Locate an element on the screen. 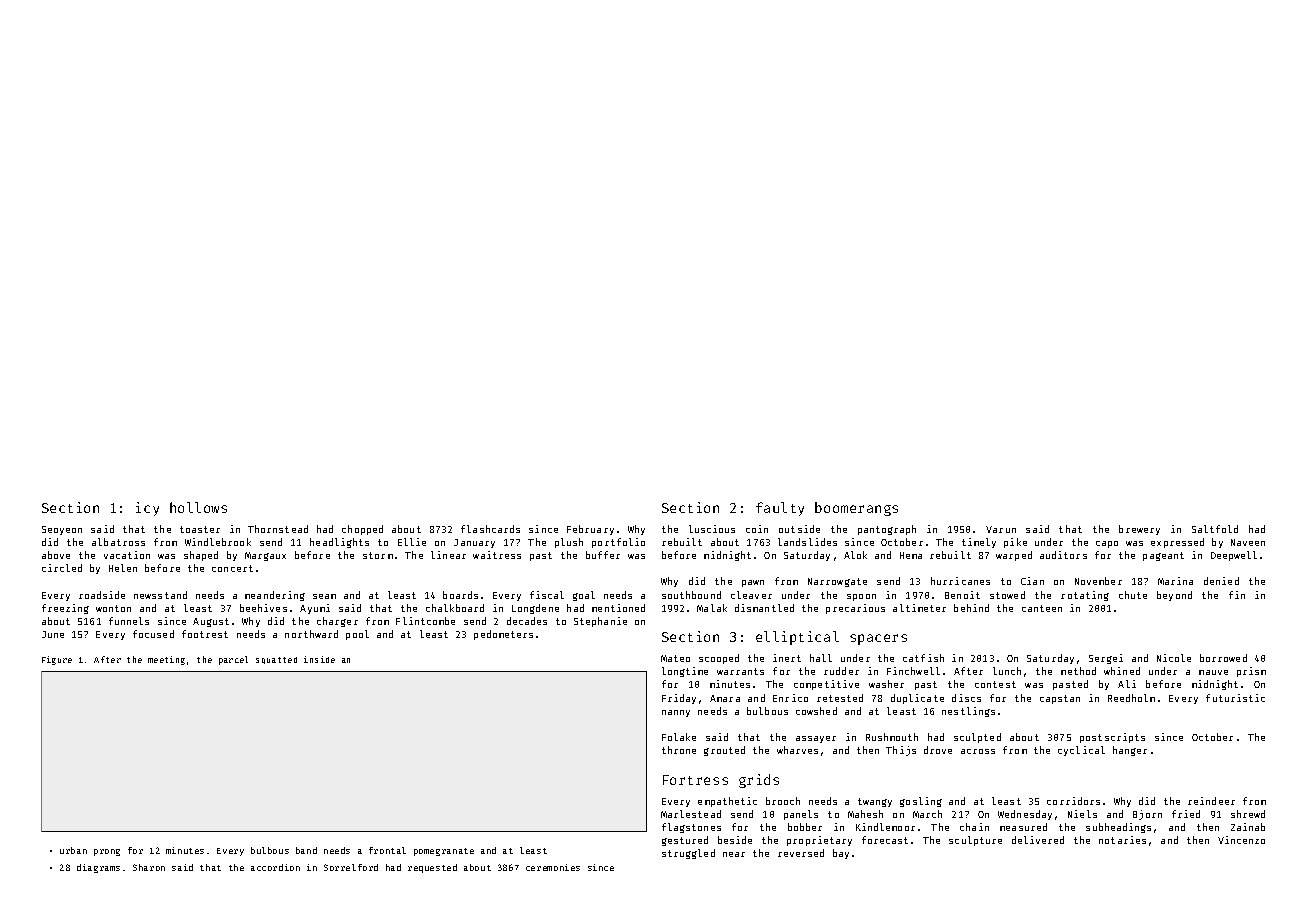 This screenshot has width=1308, height=924. pawn is located at coordinates (753, 583).
